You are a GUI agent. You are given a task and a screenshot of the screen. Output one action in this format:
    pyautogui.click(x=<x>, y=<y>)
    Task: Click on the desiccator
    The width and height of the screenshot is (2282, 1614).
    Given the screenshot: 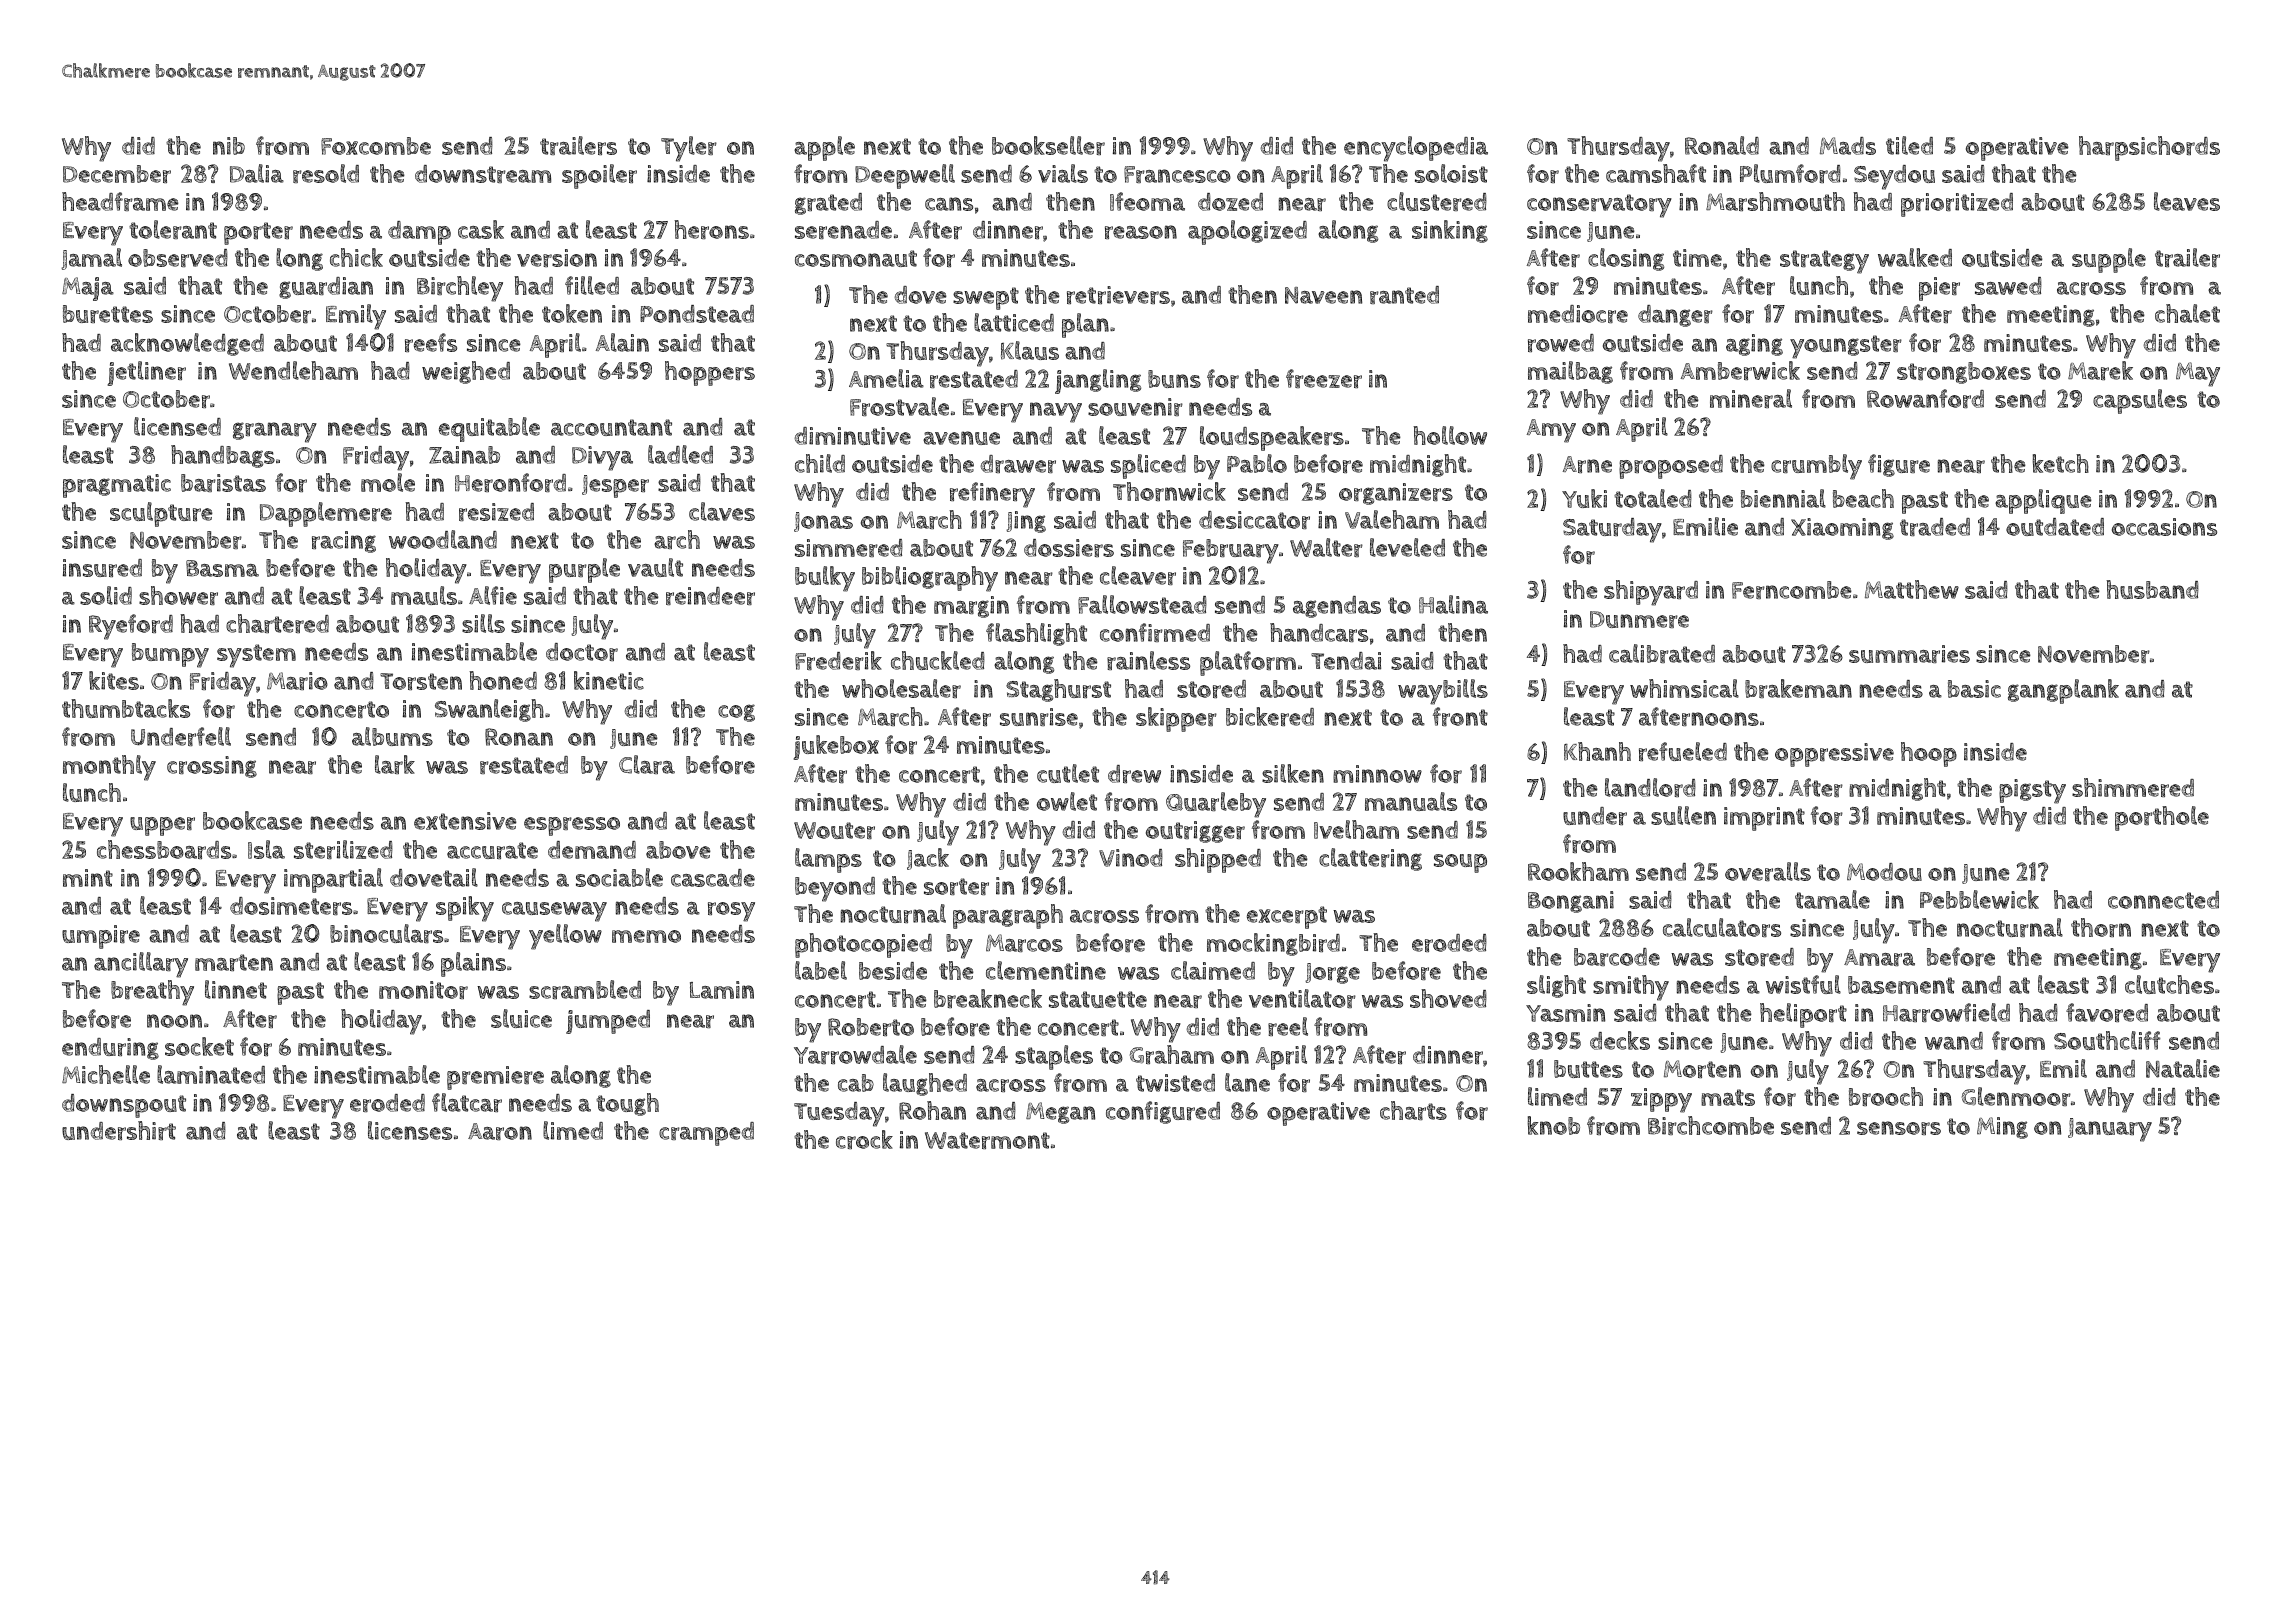 What is the action you would take?
    pyautogui.click(x=1254, y=520)
